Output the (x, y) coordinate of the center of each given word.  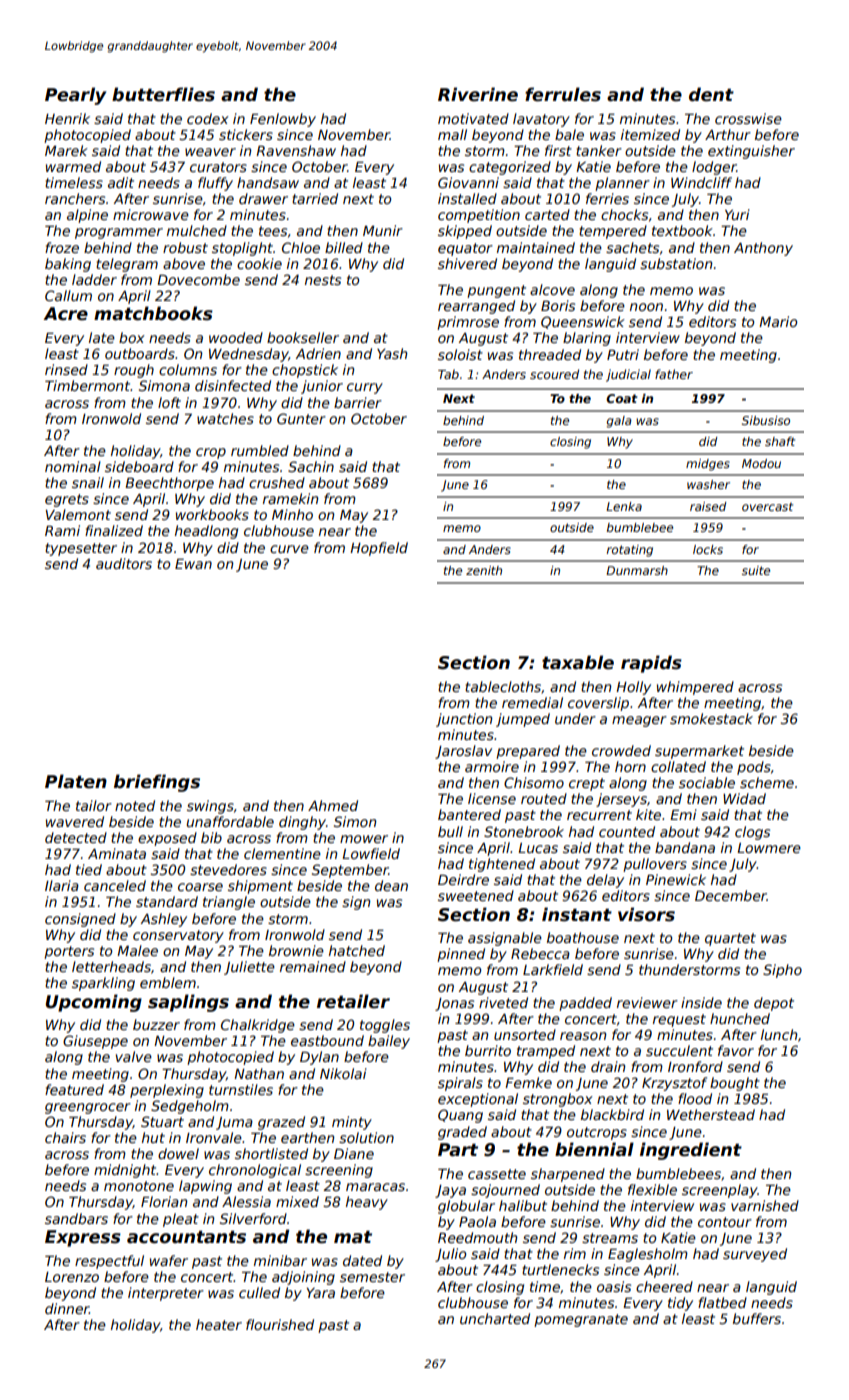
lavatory (541, 120)
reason (583, 1036)
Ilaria (62, 885)
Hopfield (379, 549)
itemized (650, 134)
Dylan (319, 1058)
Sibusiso (766, 420)
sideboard (139, 466)
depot (774, 1004)
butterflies (163, 94)
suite (756, 570)
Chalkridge (258, 1026)
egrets (67, 500)
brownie (296, 950)
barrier (358, 402)
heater (219, 1324)
